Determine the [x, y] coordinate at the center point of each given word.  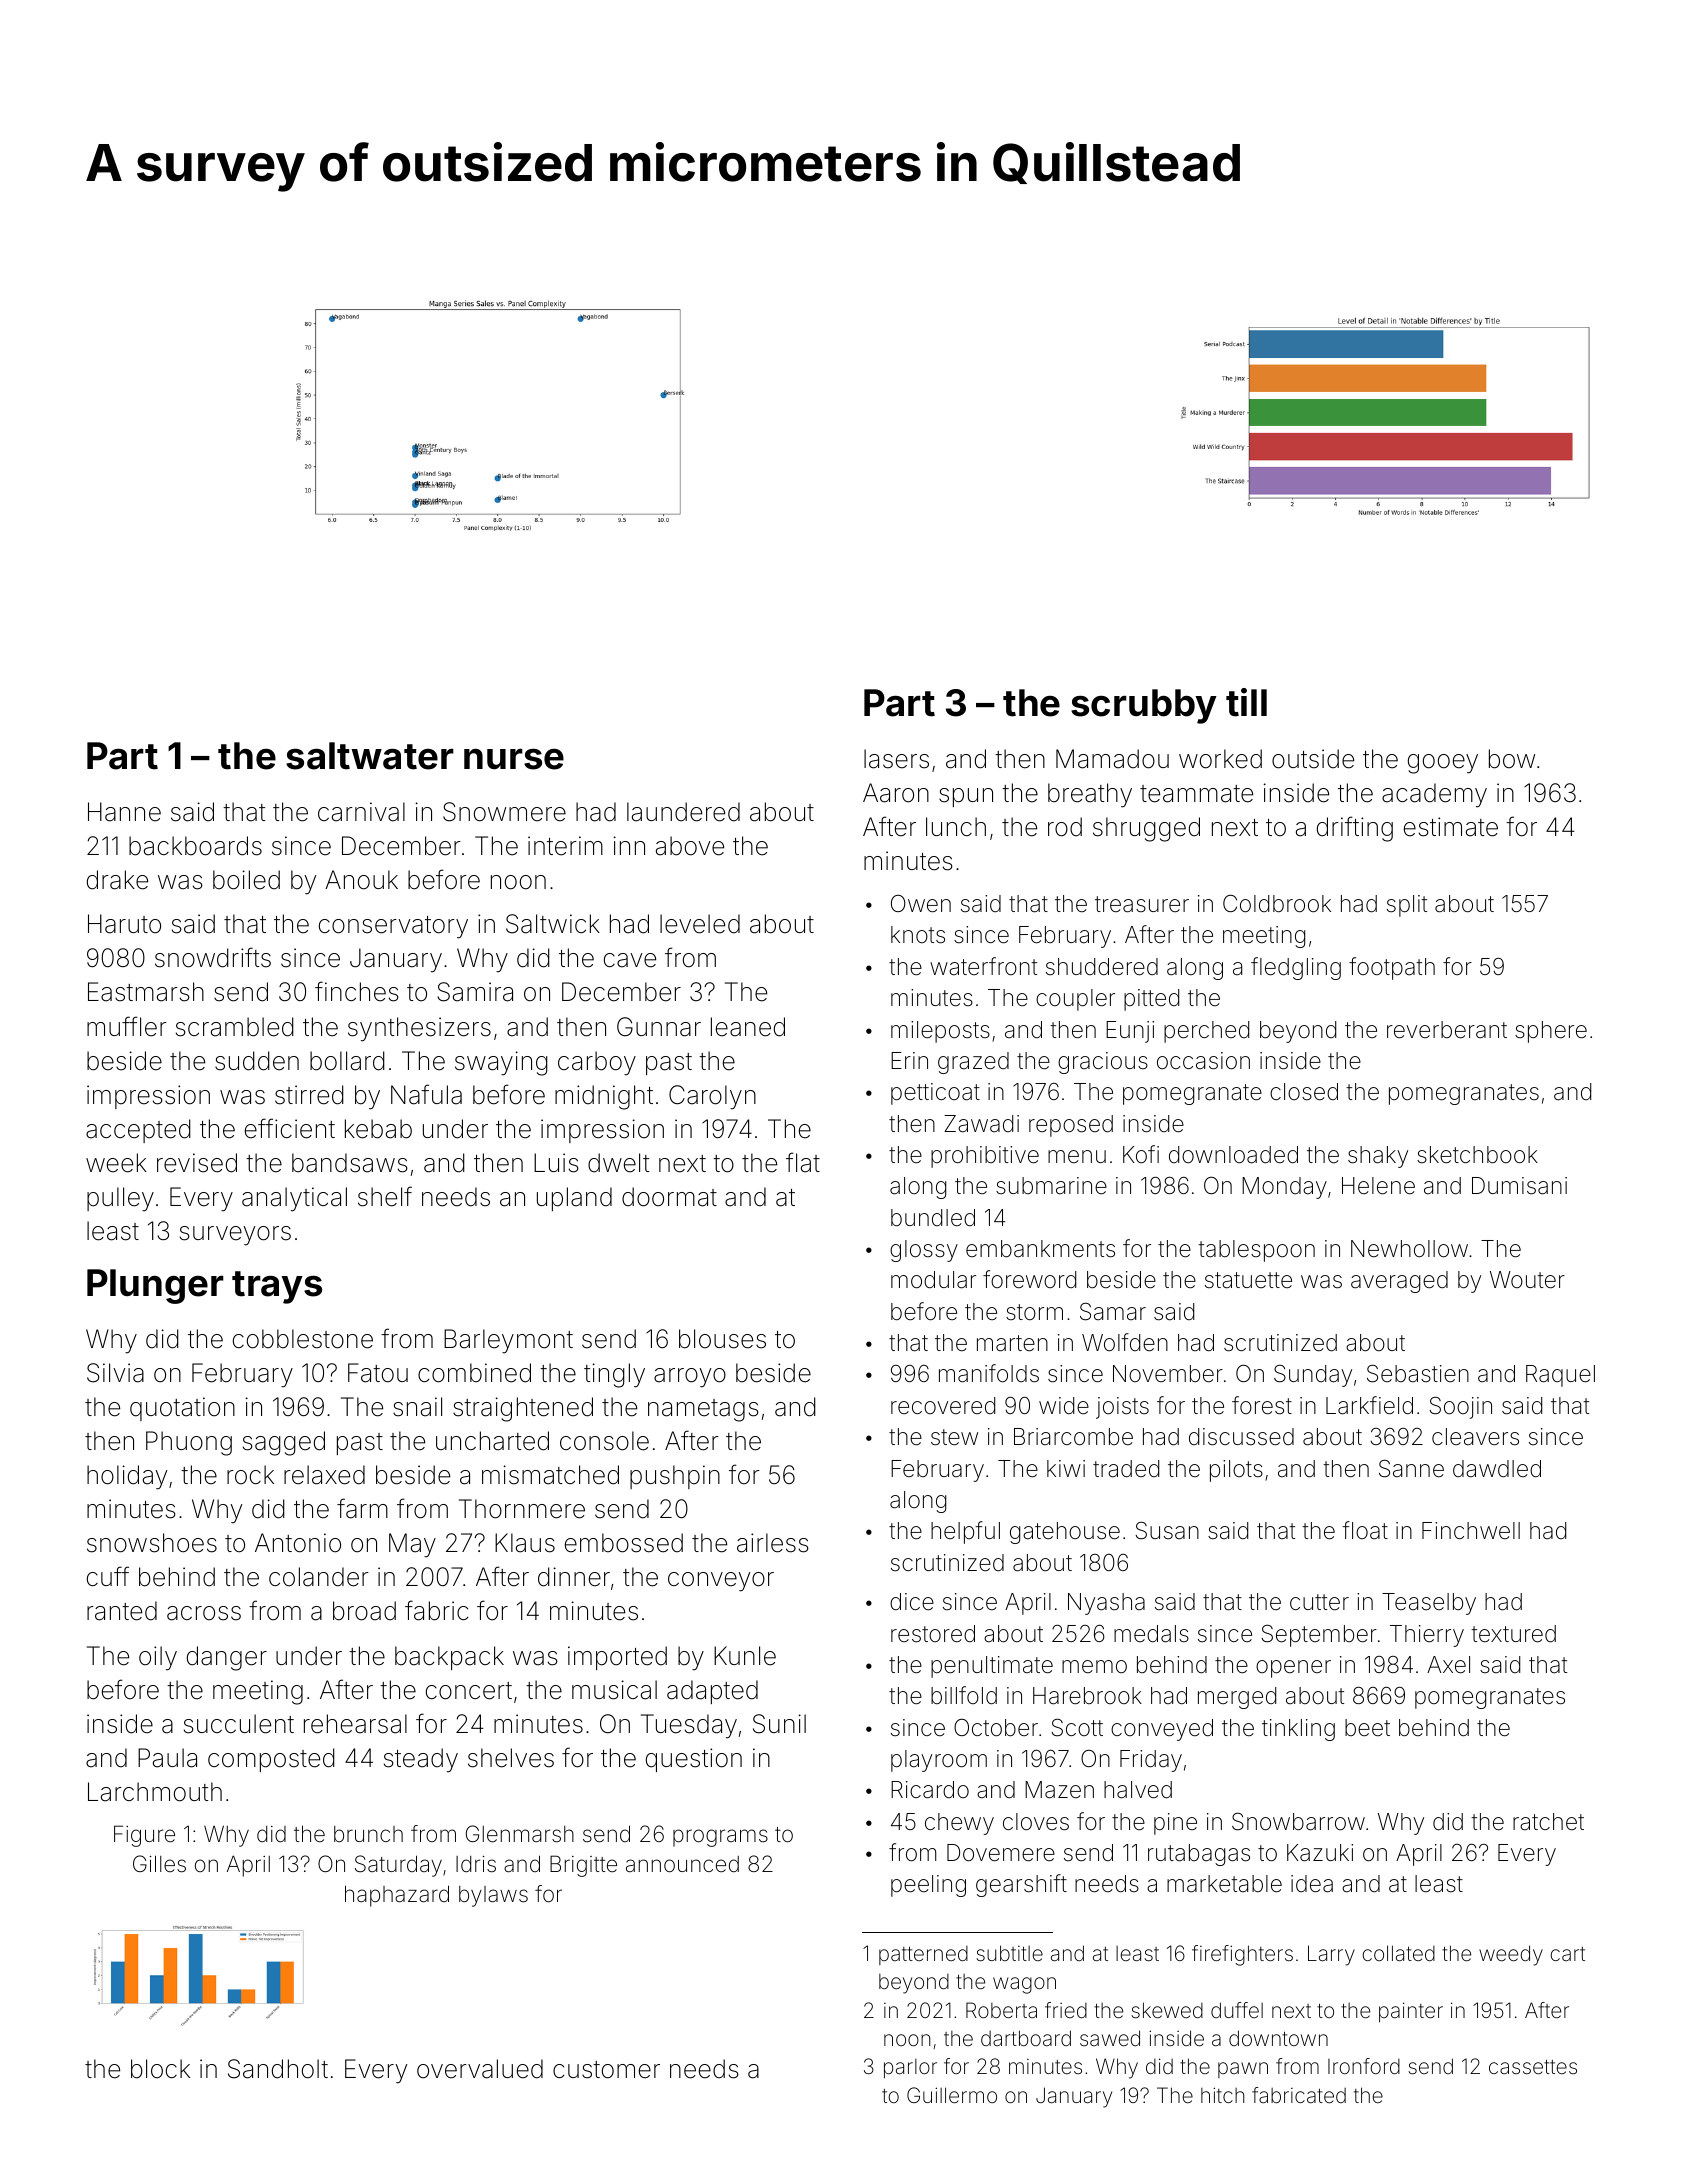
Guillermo [952, 2095]
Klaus [525, 1543]
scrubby [1144, 706]
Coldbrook [1277, 904]
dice [912, 1602]
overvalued [480, 2069]
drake [117, 880]
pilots [1236, 1471]
